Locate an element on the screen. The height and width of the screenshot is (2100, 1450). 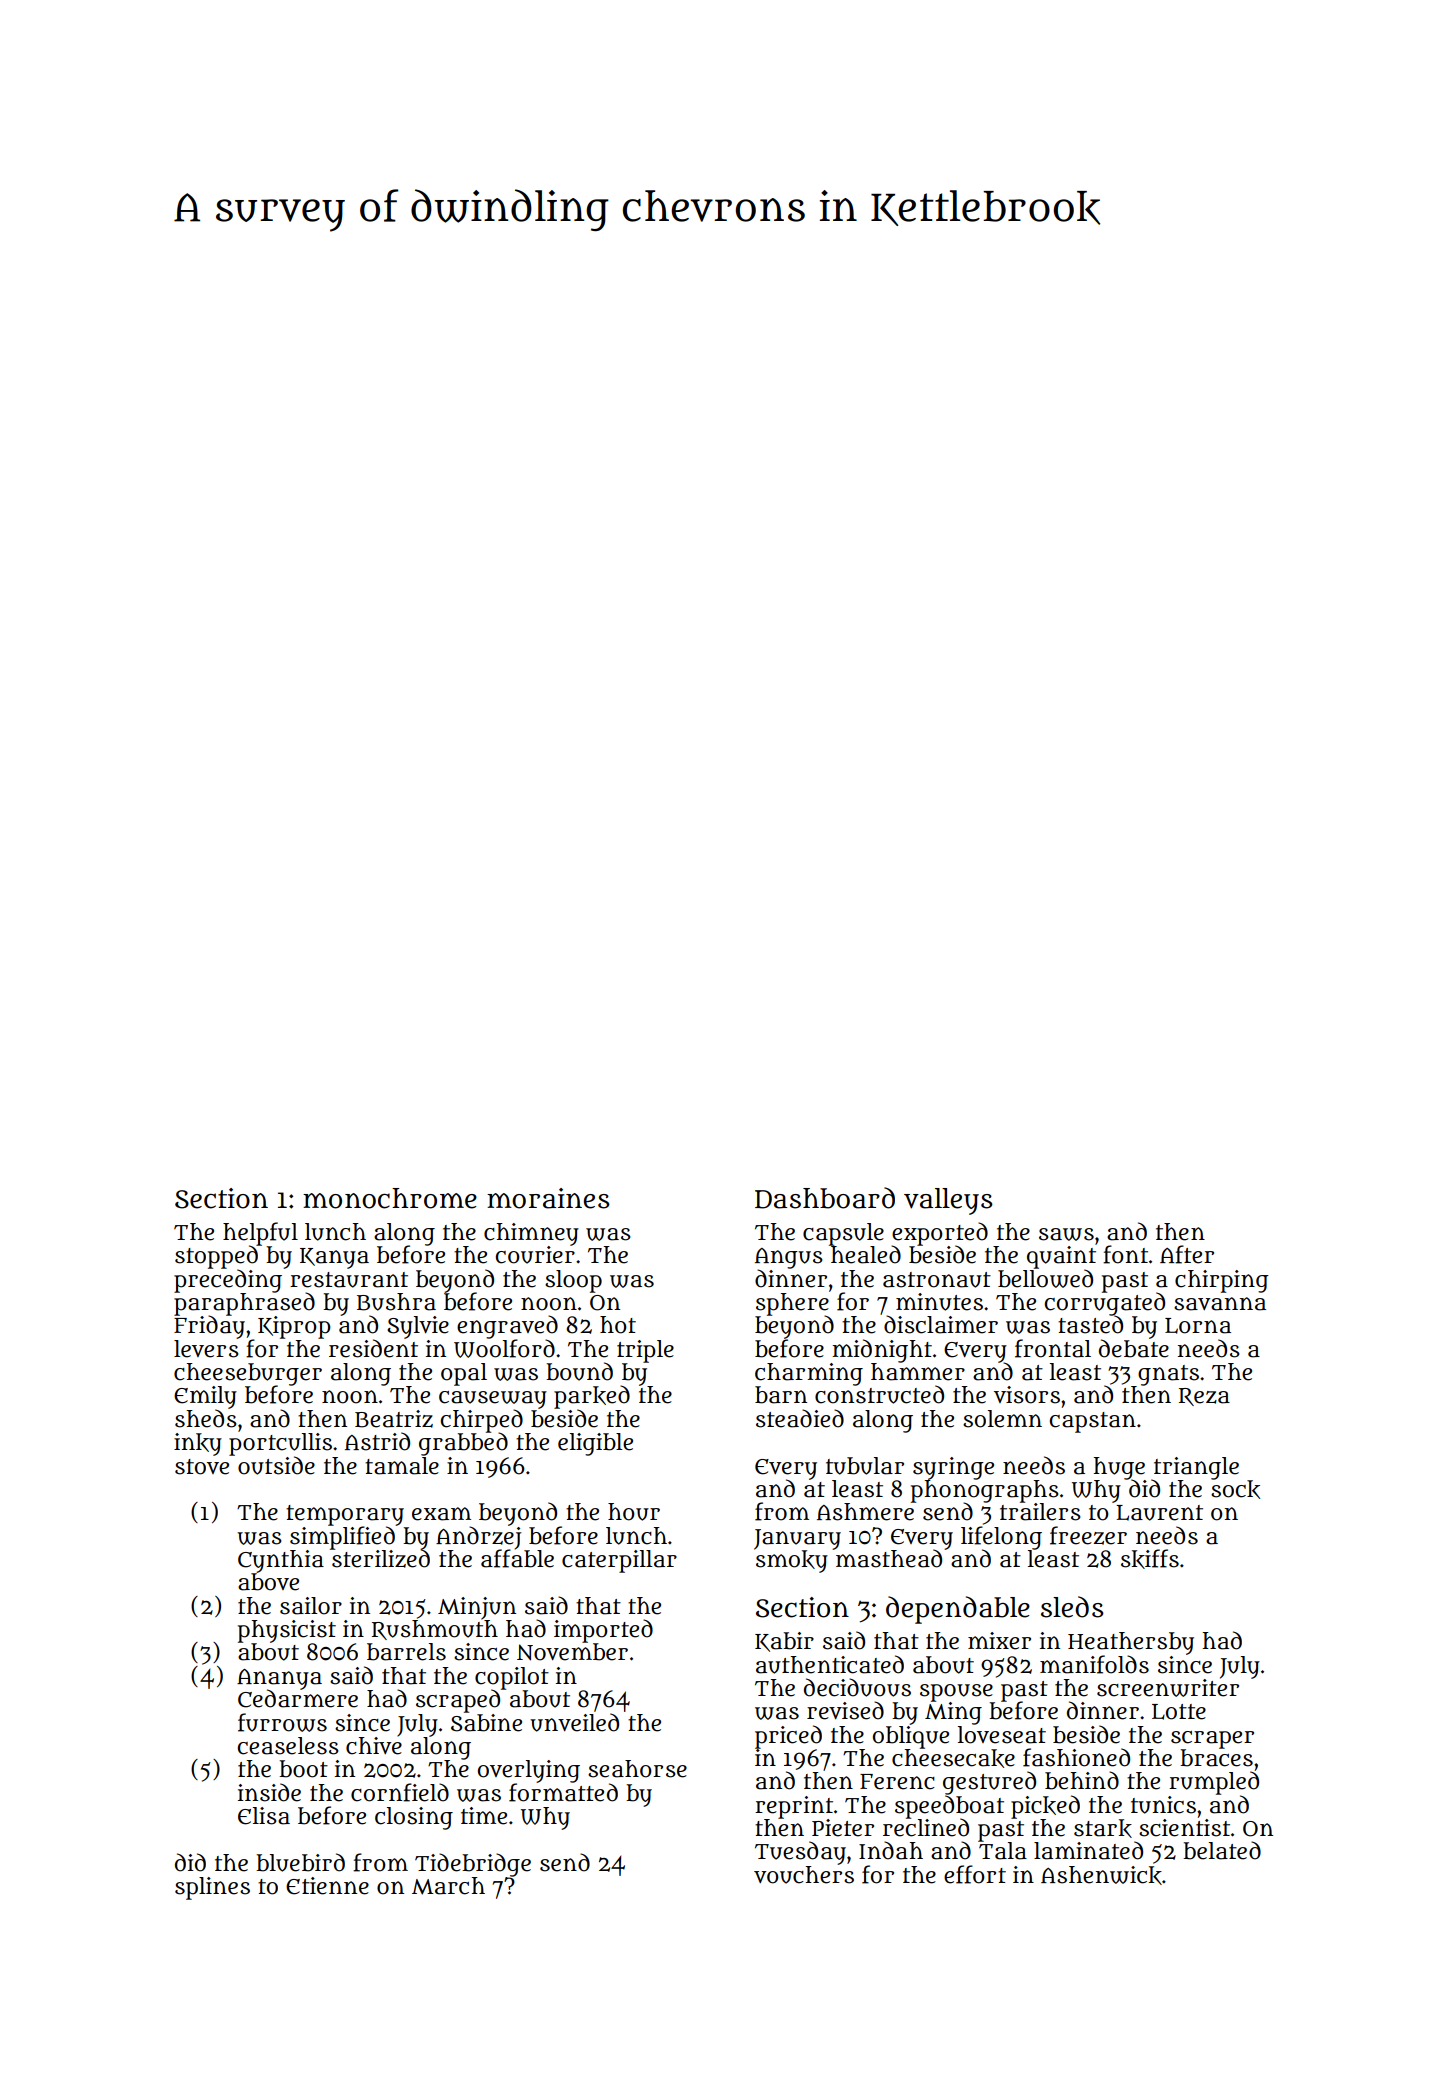
hour is located at coordinates (634, 1512).
